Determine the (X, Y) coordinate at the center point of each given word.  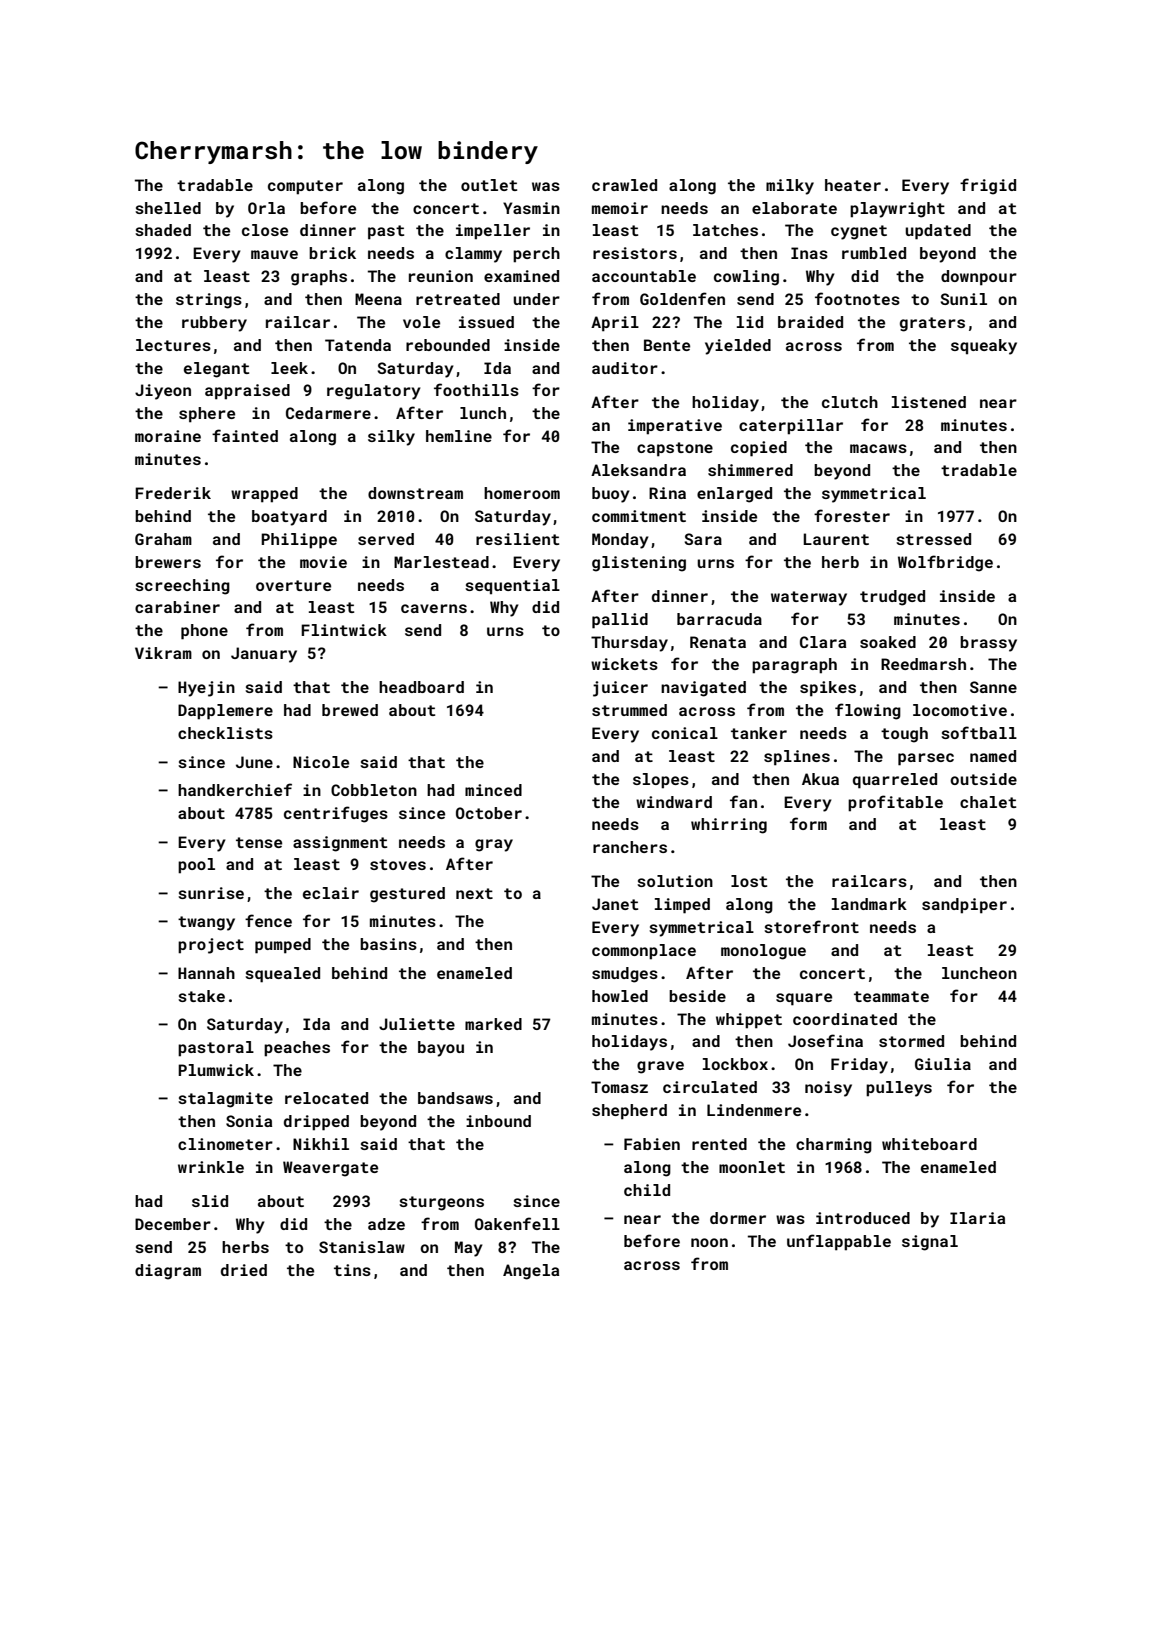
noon (709, 1242)
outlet (489, 185)
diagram (168, 1272)
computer (305, 187)
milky (790, 187)
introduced (863, 1218)
